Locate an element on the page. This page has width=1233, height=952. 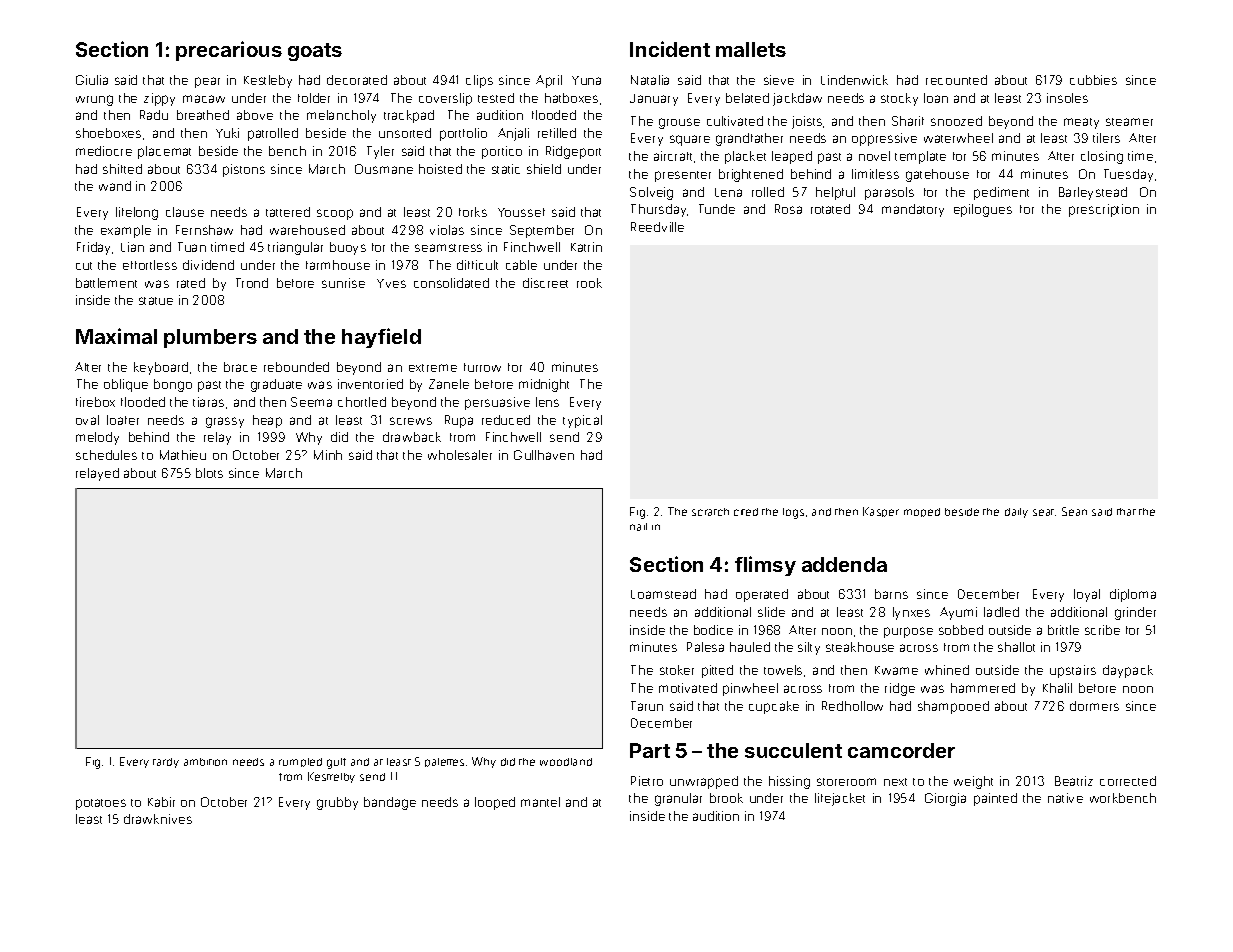
Maximal is located at coordinates (116, 336).
